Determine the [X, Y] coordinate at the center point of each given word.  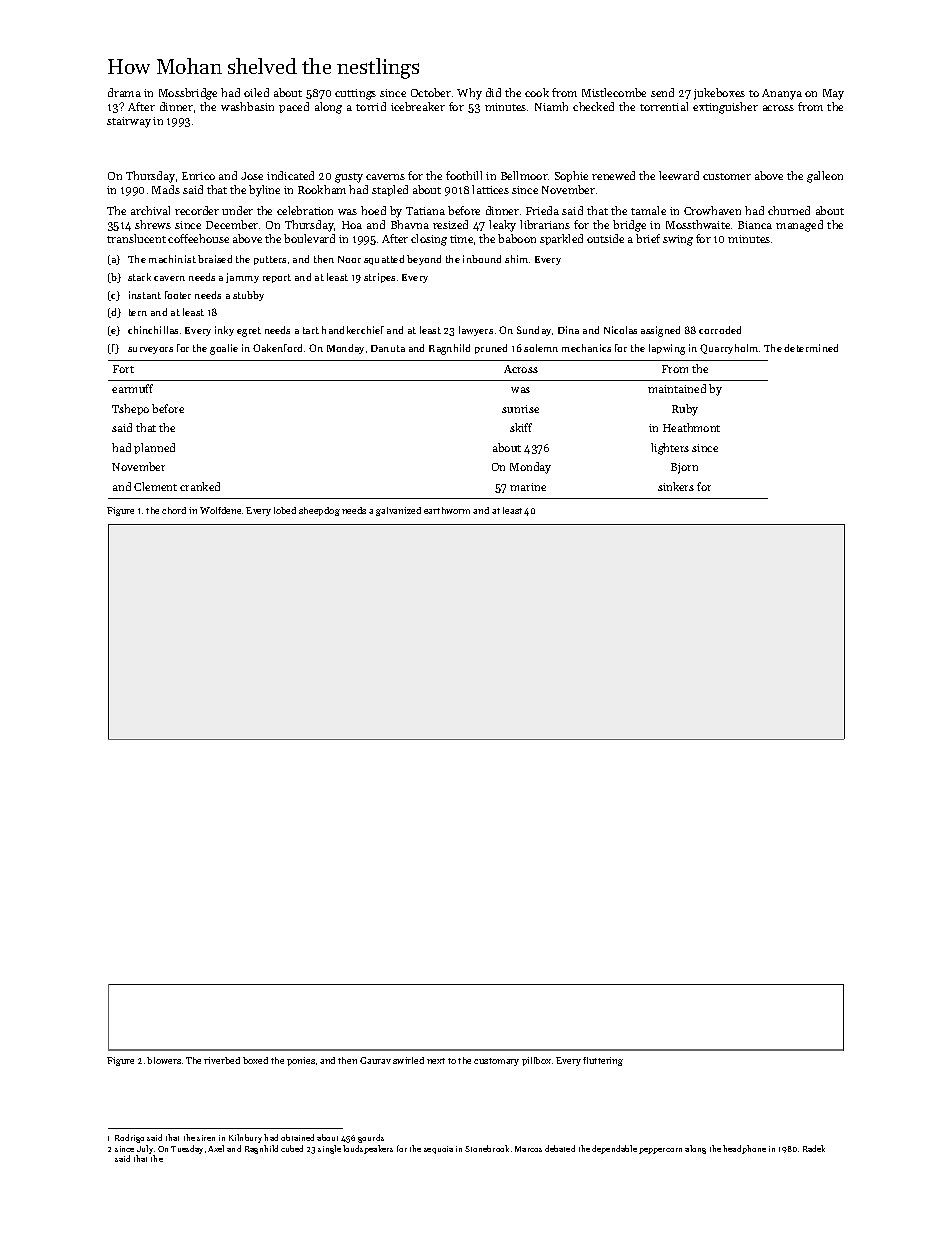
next [436, 1061]
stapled [390, 190]
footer [178, 295]
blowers [164, 1060]
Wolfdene [220, 510]
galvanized [398, 511]
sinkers [676, 486]
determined [811, 348]
